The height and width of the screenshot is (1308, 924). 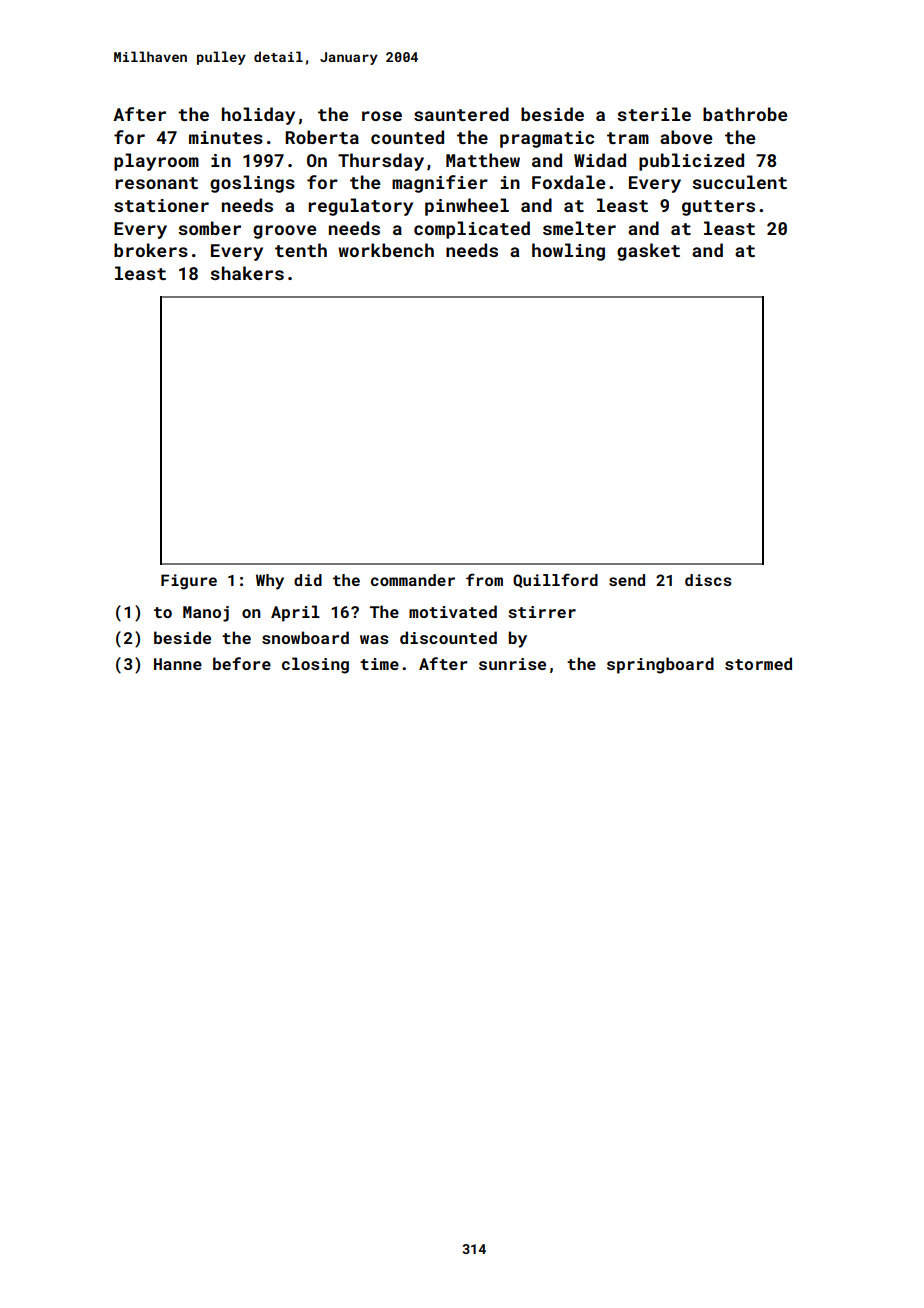 I want to click on time, so click(x=379, y=664).
